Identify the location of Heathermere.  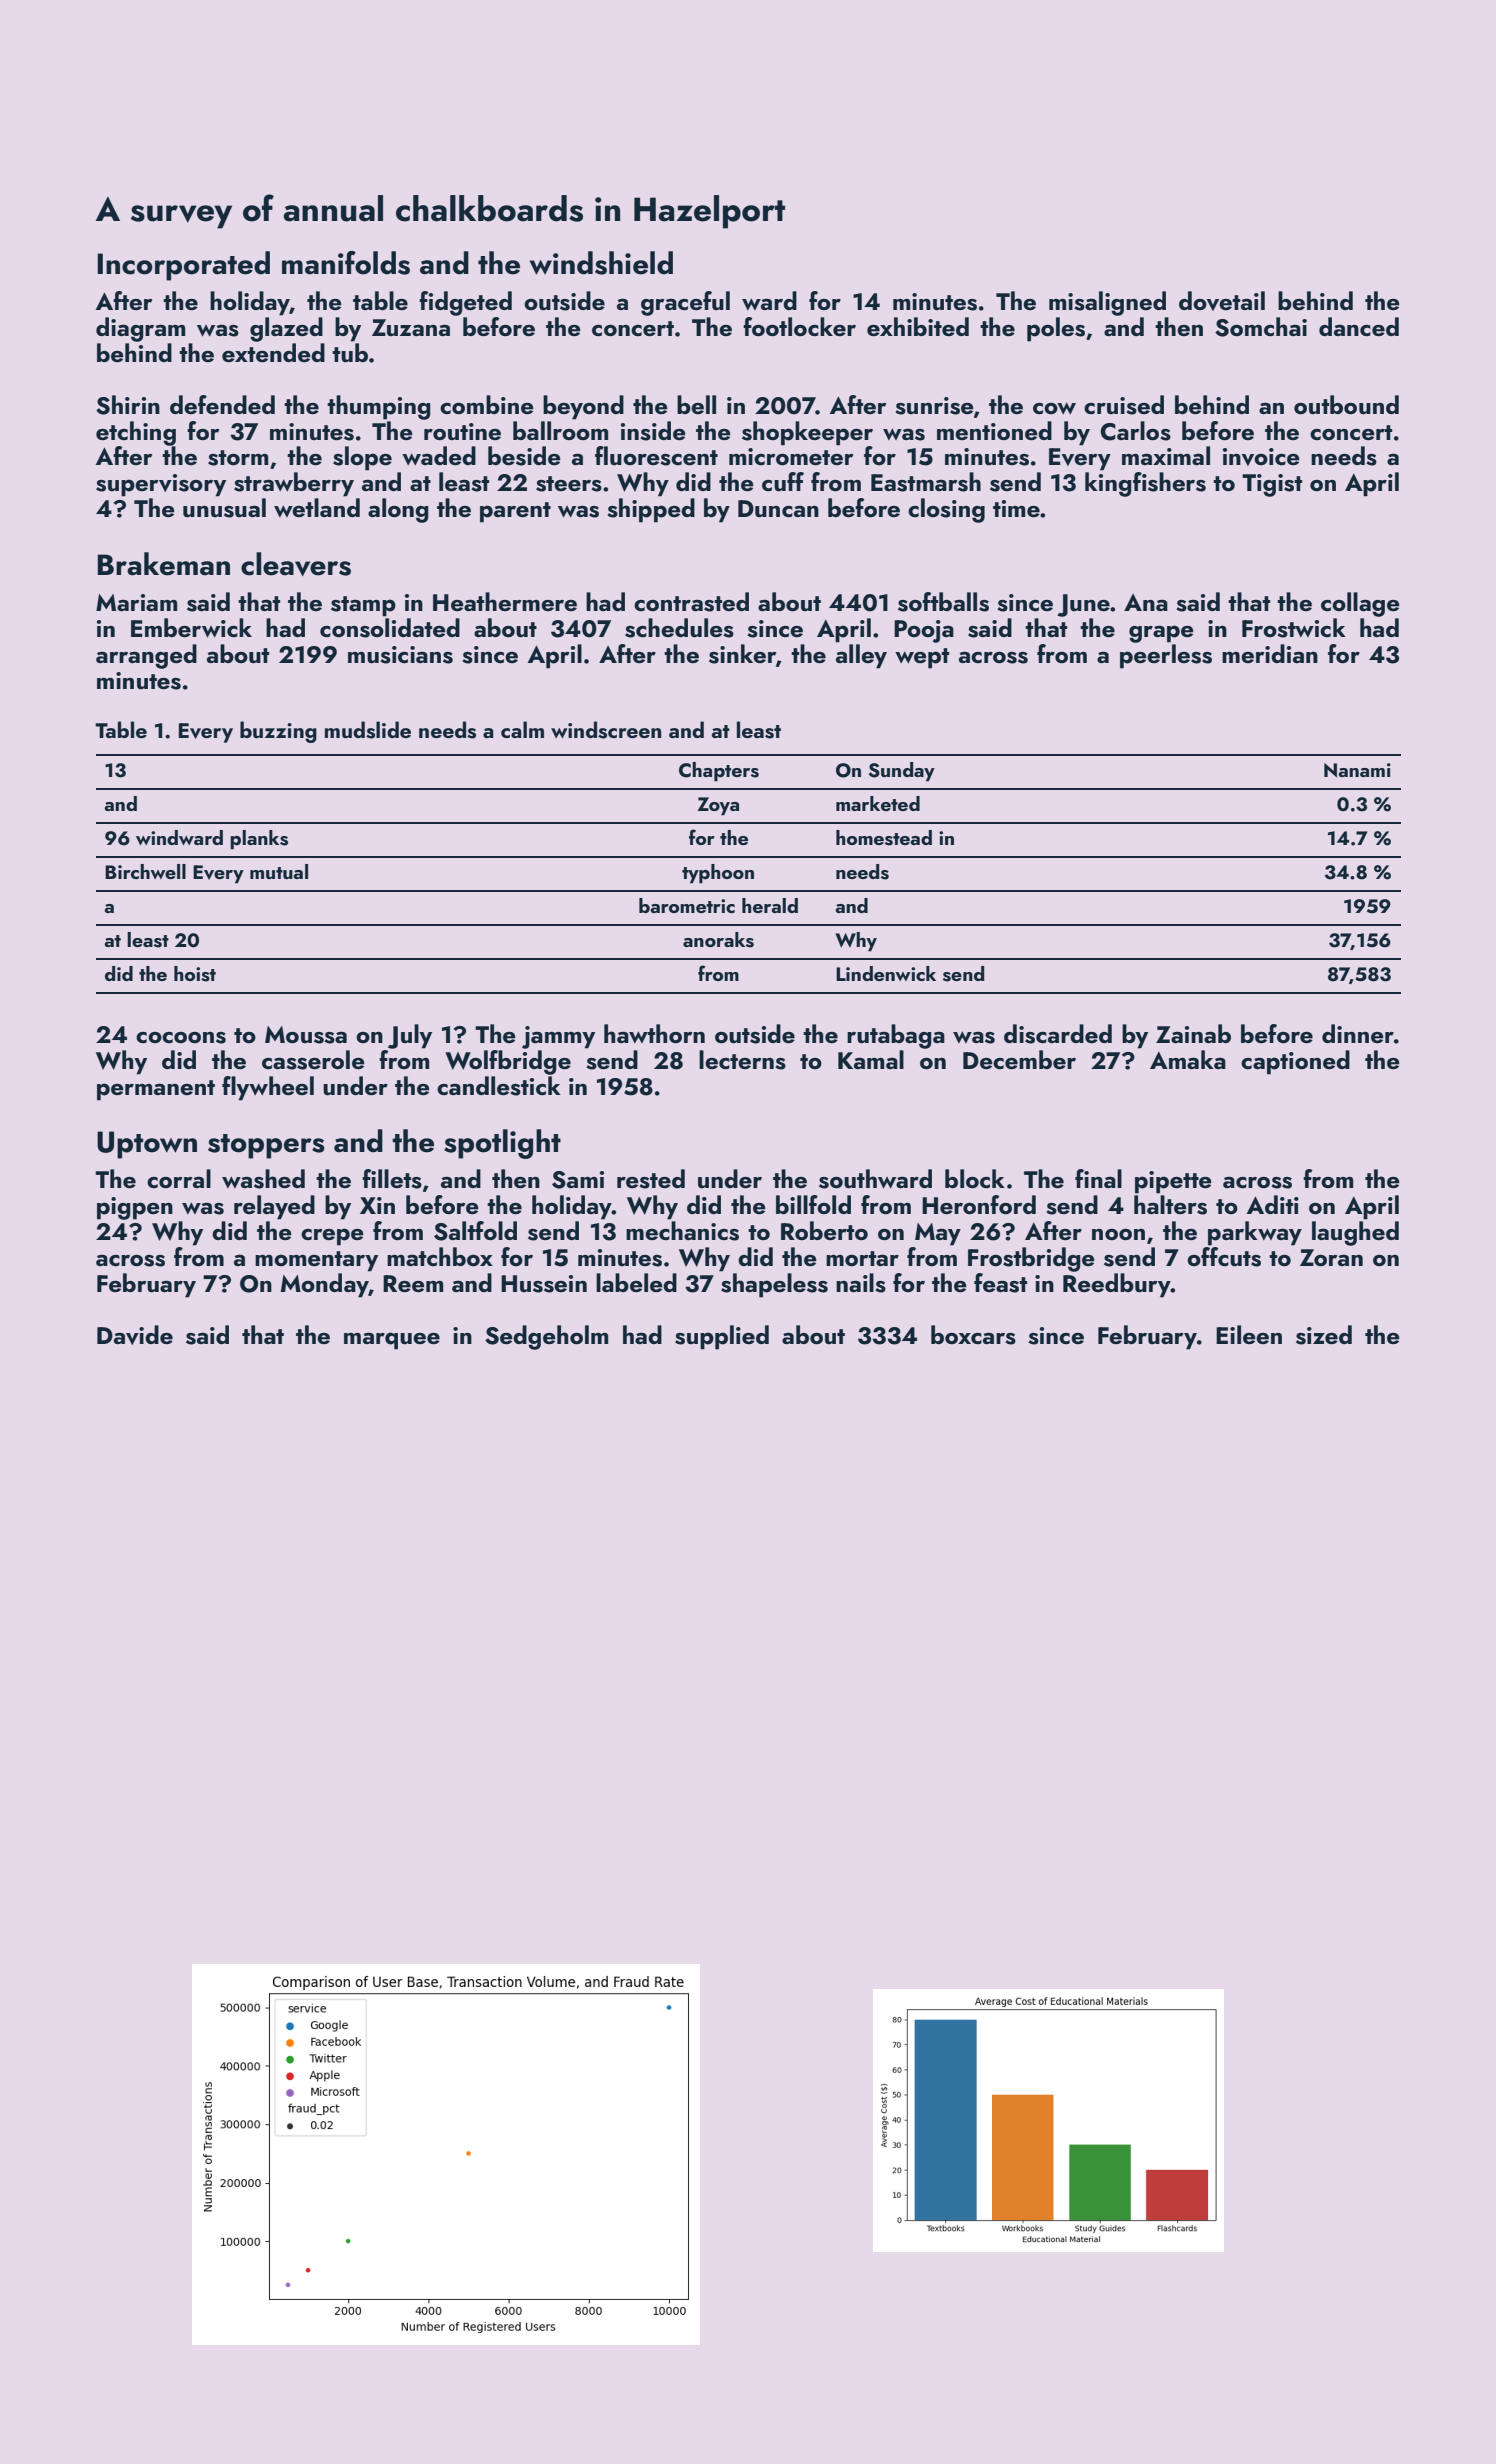
(505, 601).
